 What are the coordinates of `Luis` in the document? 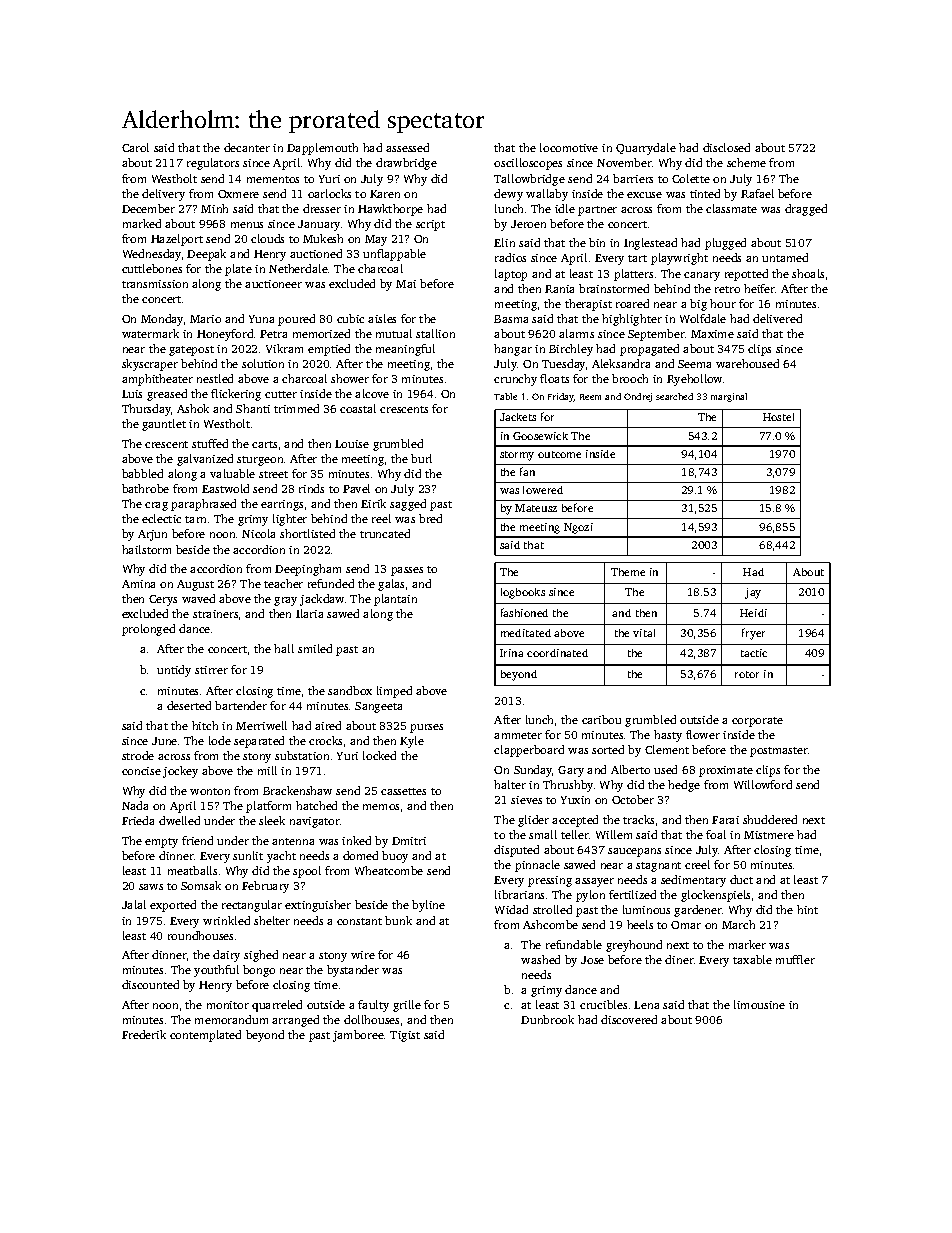 It's located at (132, 394).
